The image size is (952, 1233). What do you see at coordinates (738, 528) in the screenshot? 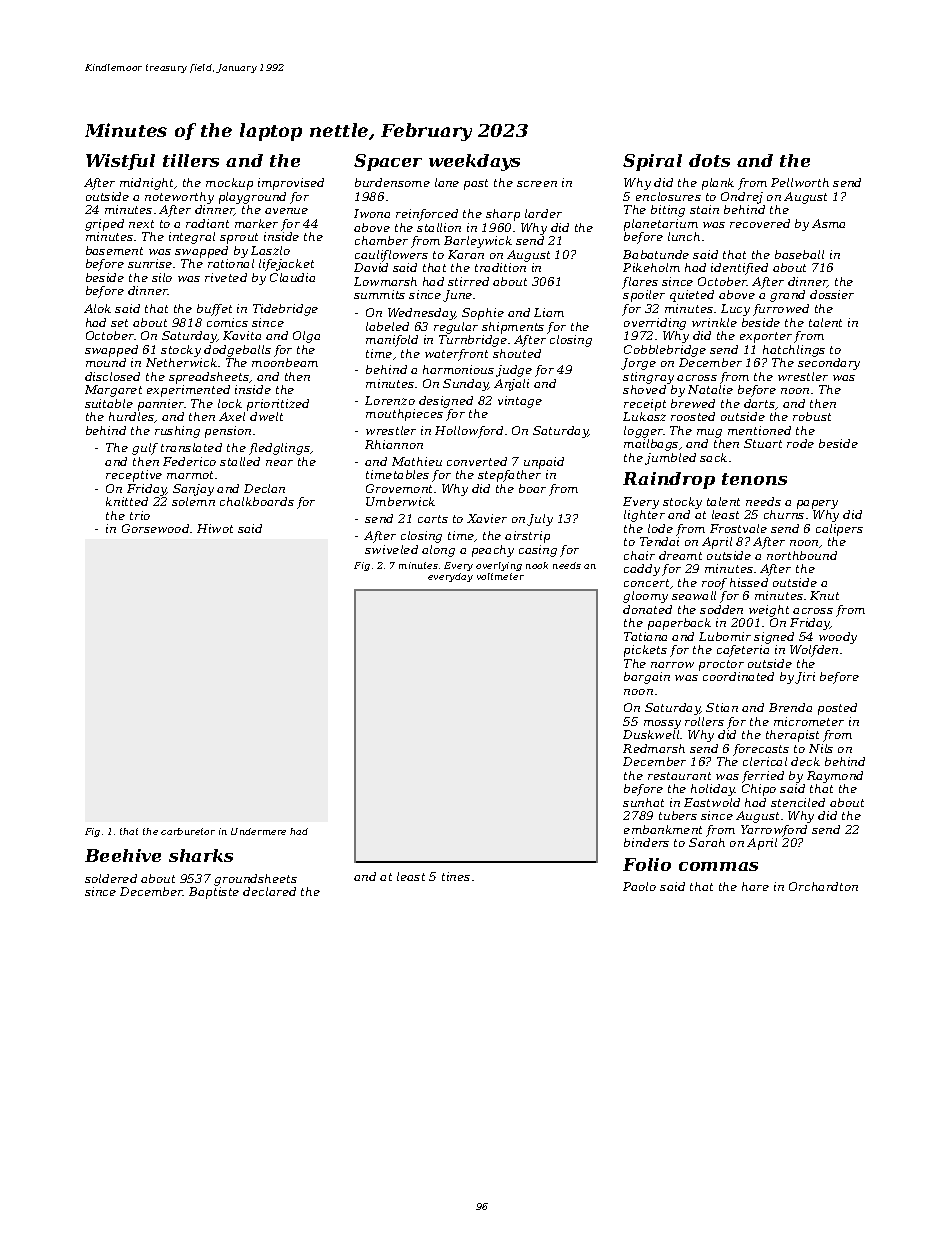
I see `Frostvale` at bounding box center [738, 528].
